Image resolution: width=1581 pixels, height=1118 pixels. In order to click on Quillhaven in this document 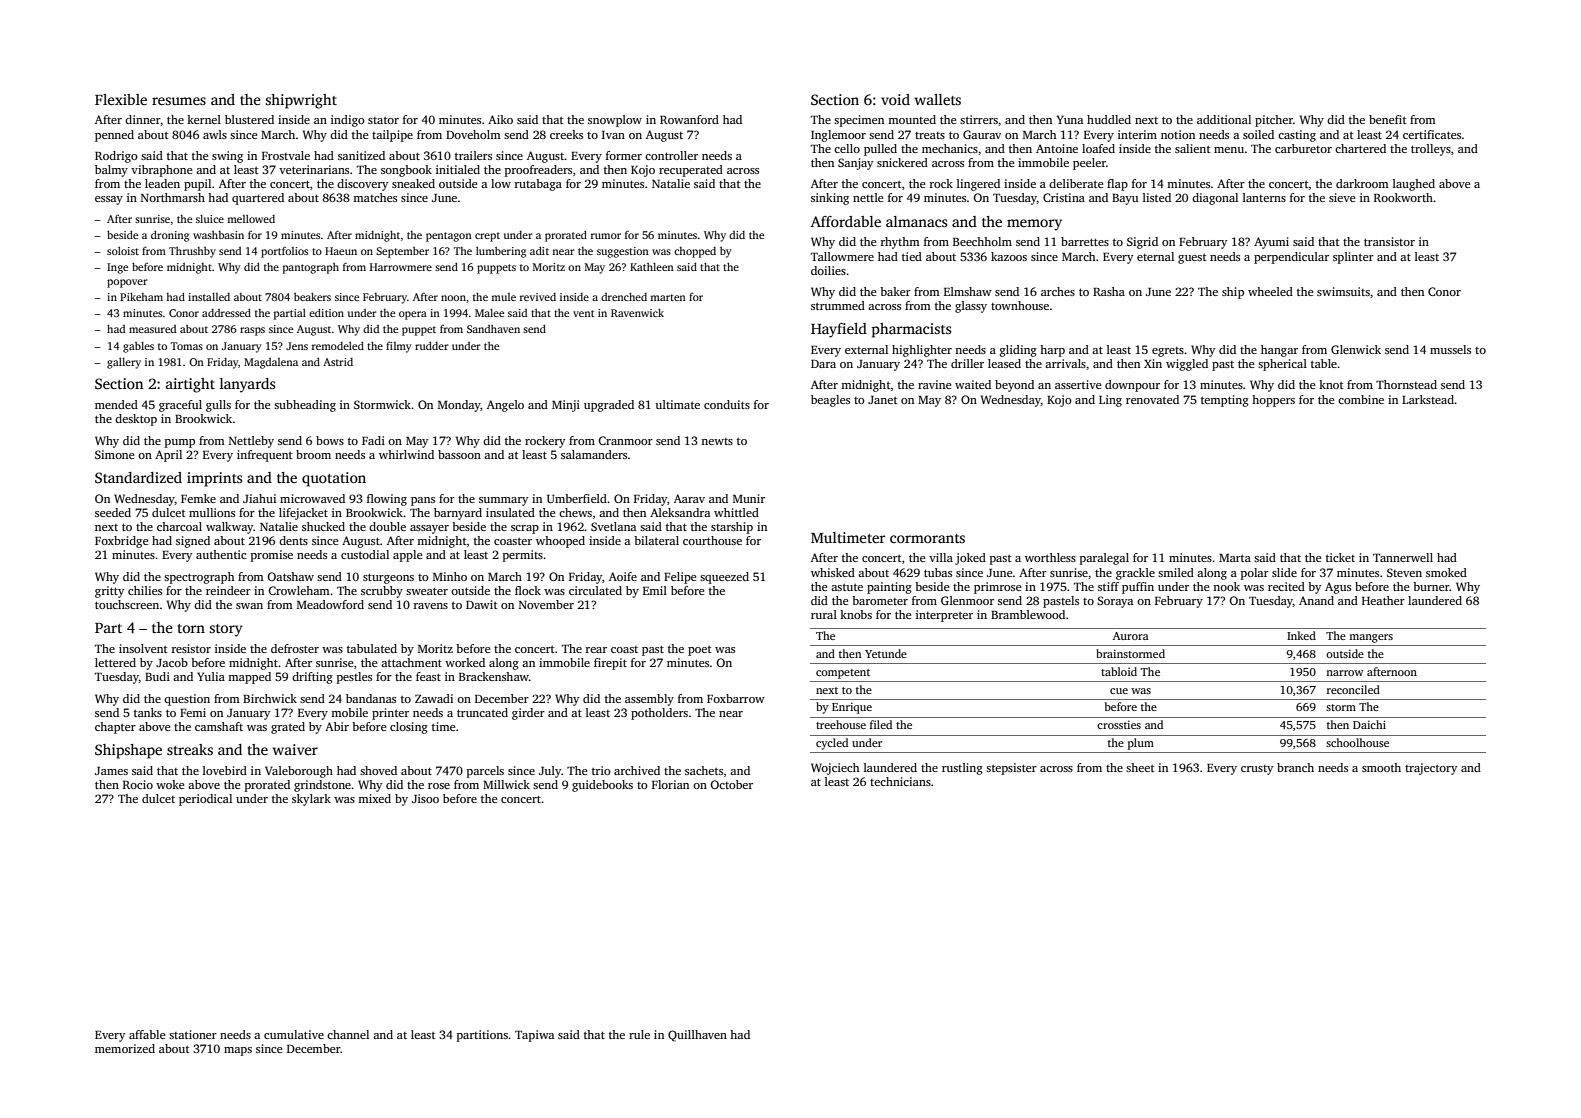, I will do `click(697, 1036)`.
